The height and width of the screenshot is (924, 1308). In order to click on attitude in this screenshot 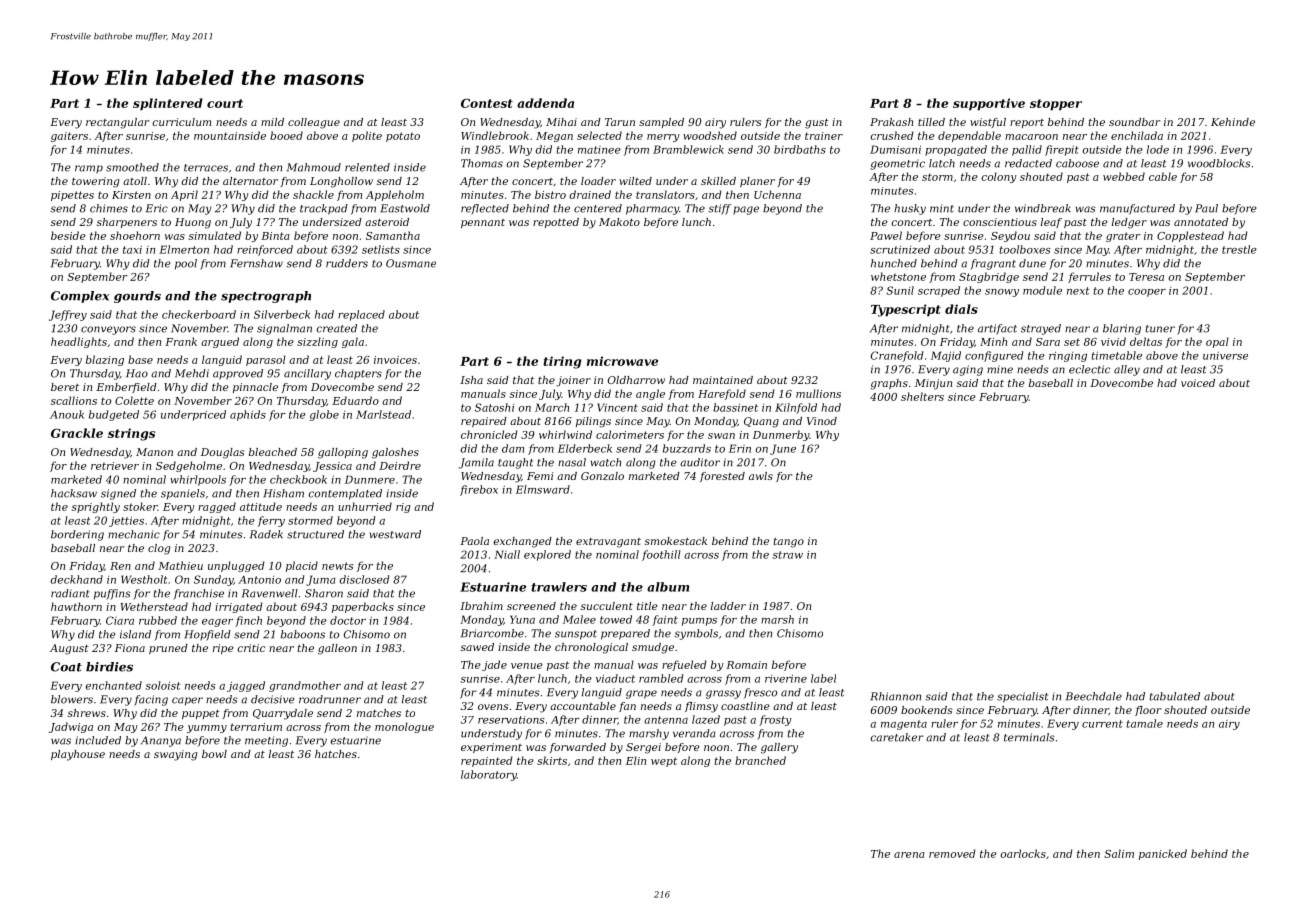, I will do `click(261, 506)`.
